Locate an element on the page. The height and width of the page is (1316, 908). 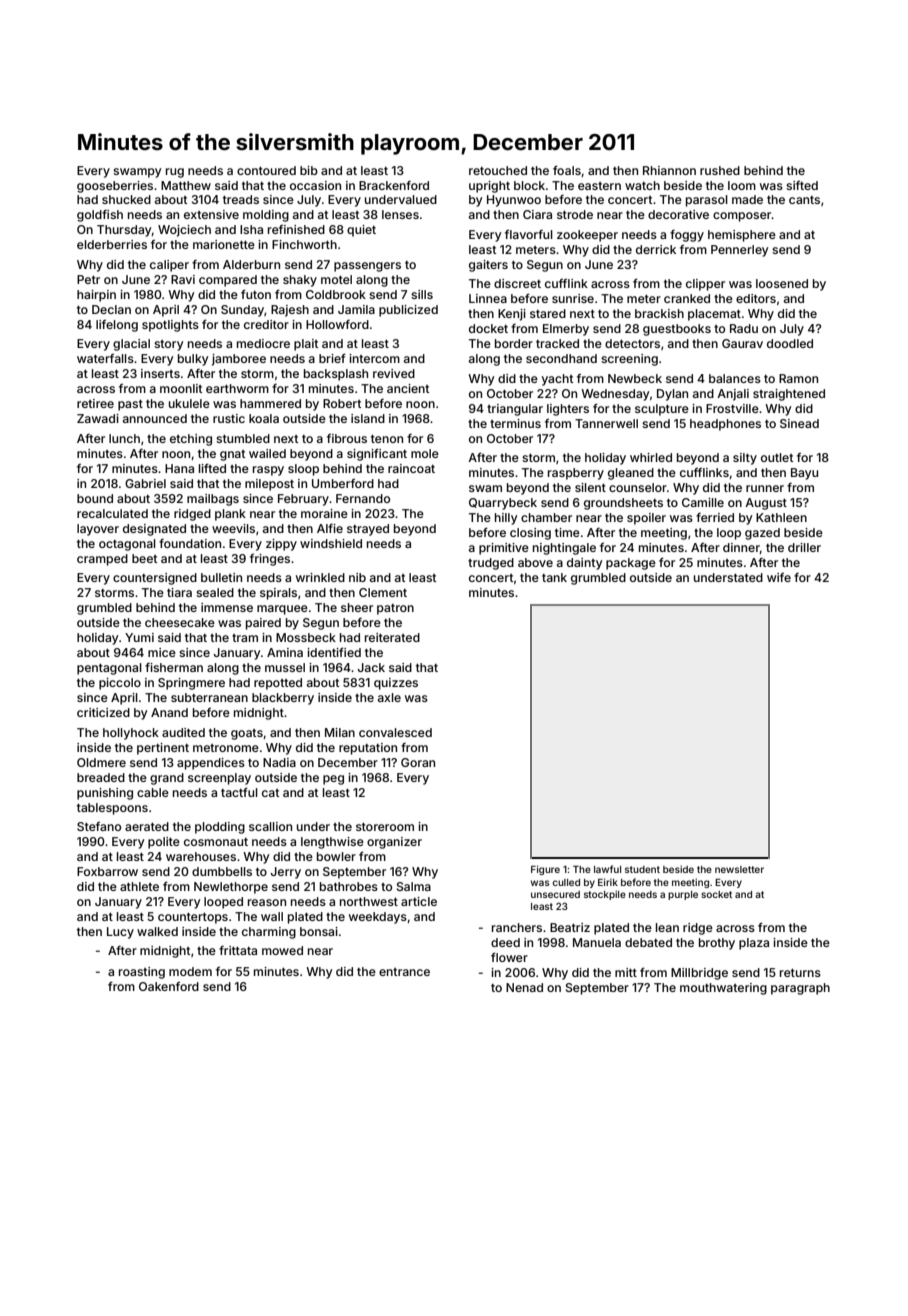
Fernando is located at coordinates (363, 498).
